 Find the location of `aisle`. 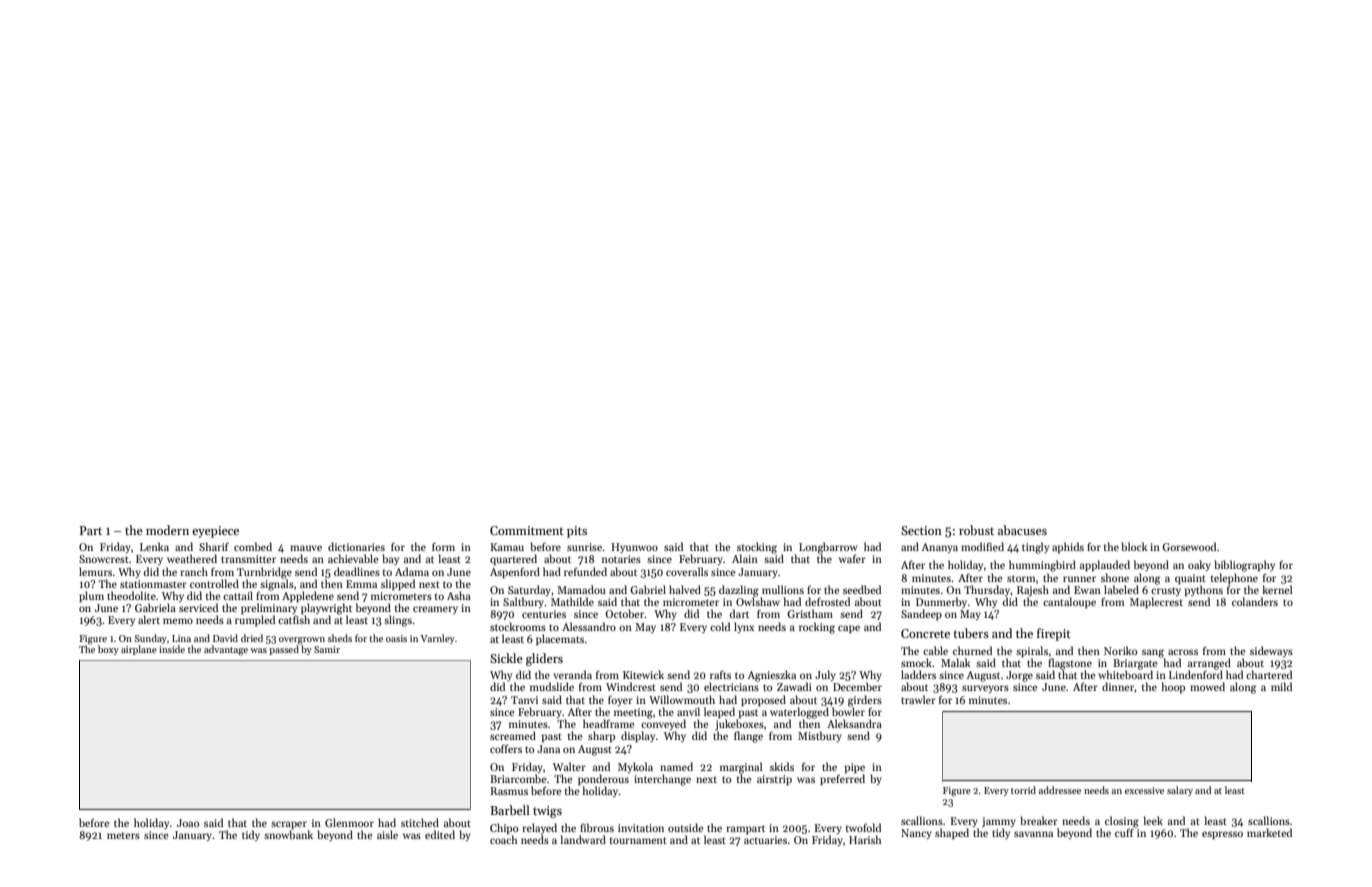

aisle is located at coordinates (387, 834).
